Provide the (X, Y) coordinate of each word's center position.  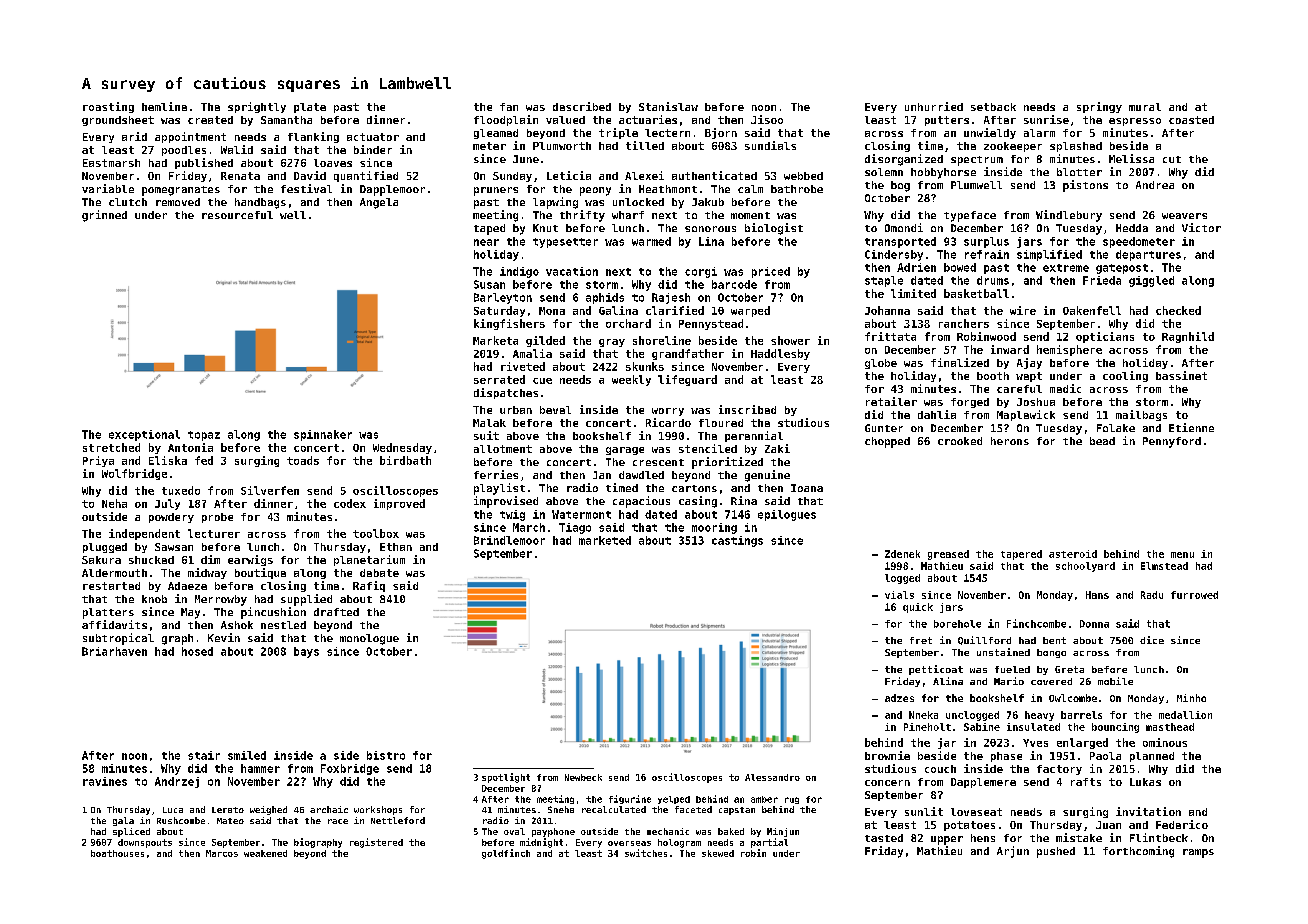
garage (625, 451)
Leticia (569, 175)
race (338, 821)
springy (1099, 107)
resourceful (237, 215)
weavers (1184, 216)
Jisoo (767, 119)
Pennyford (1172, 442)
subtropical (118, 639)
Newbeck (583, 777)
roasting (108, 107)
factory (1059, 770)
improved (399, 504)
